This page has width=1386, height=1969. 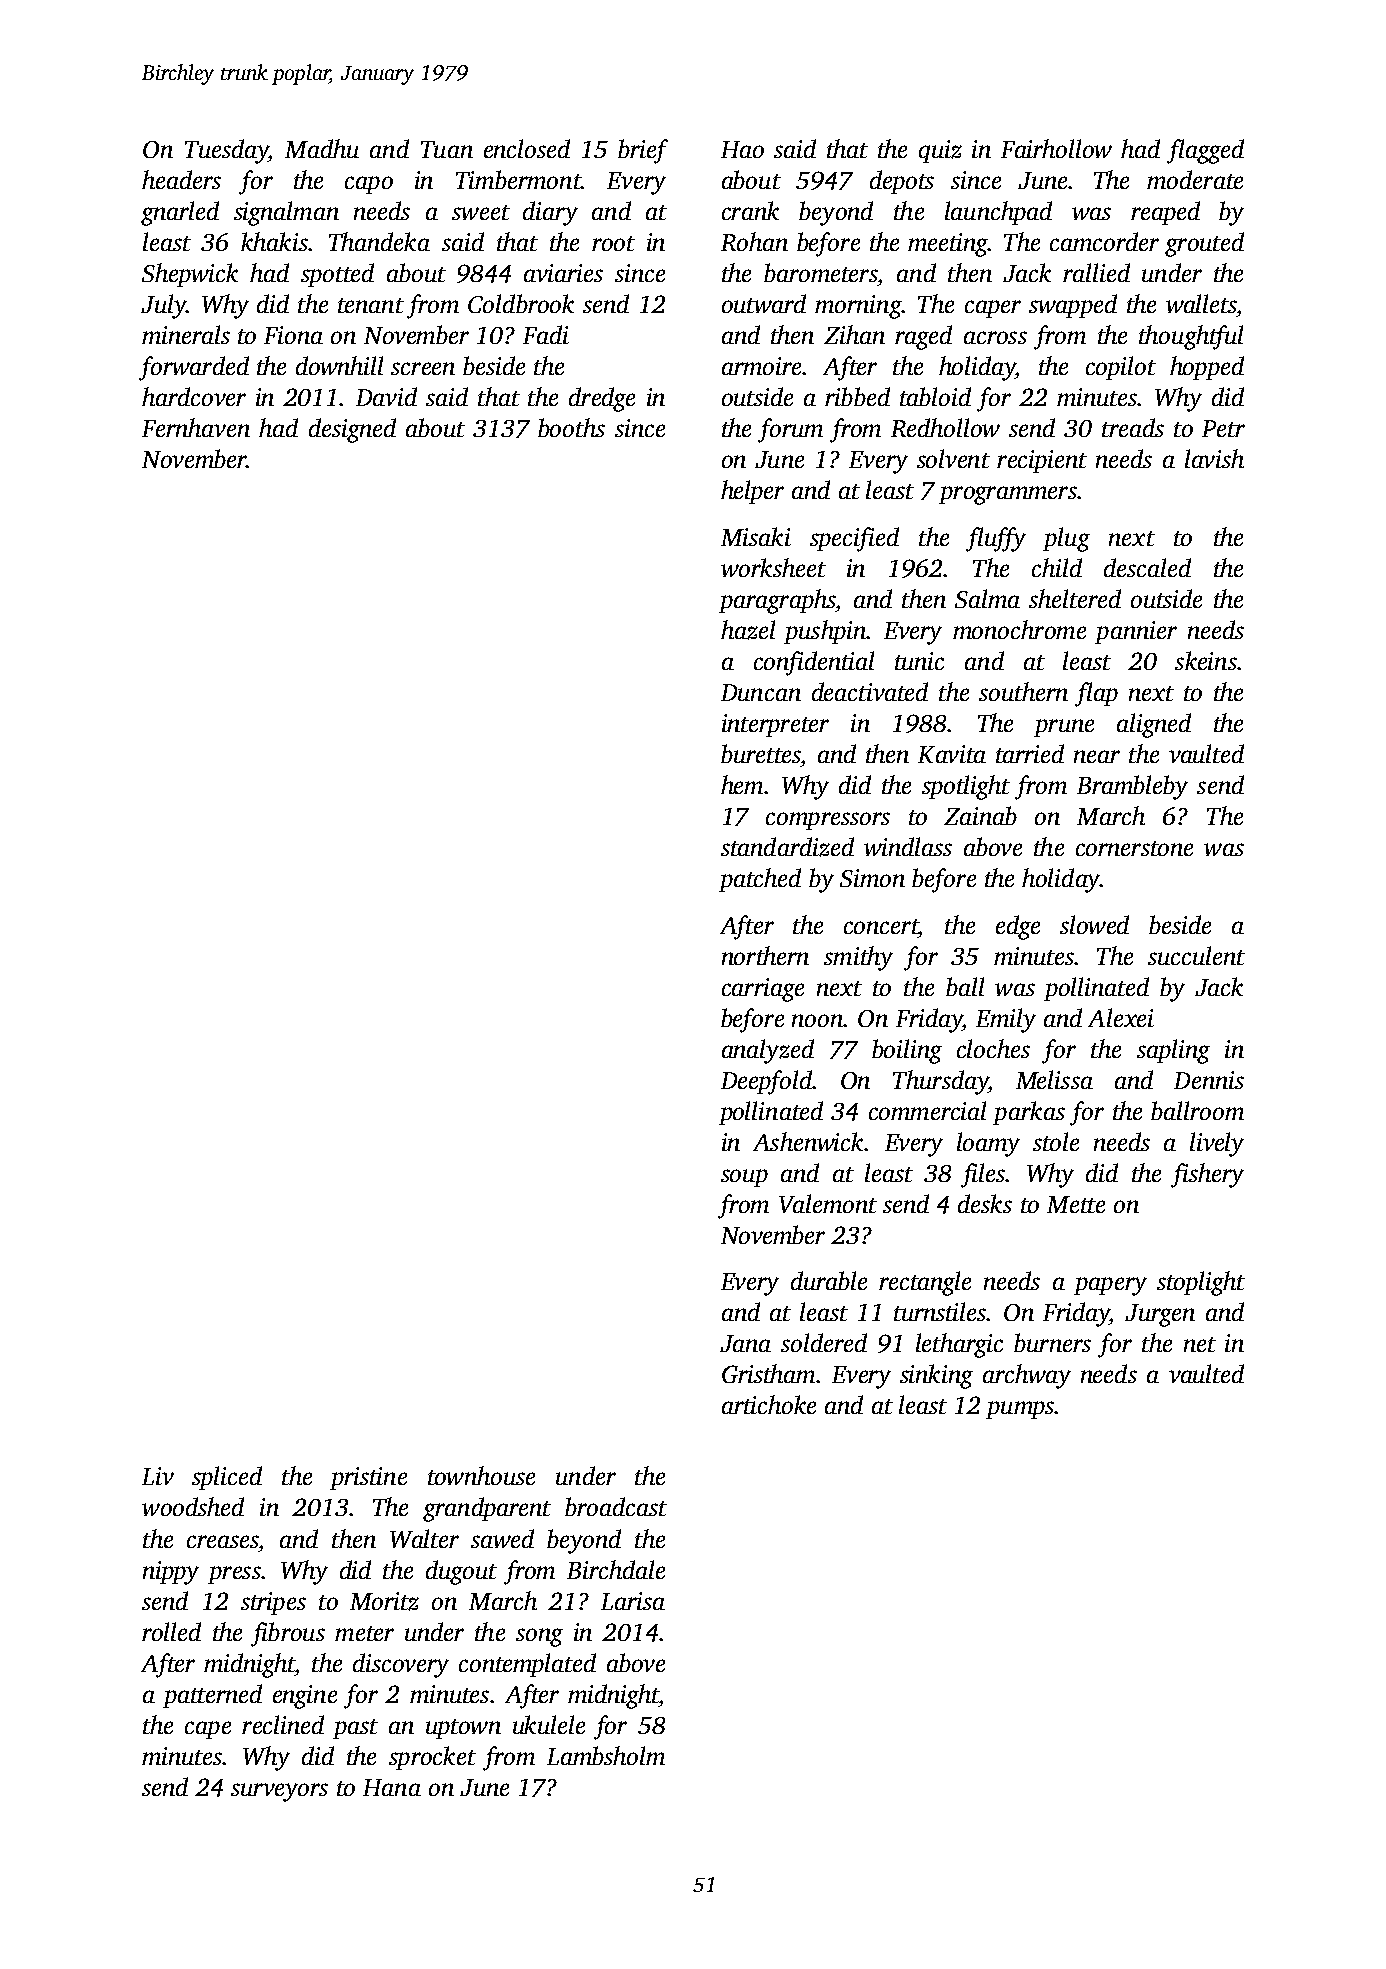 What do you see at coordinates (279, 1792) in the page?
I see `surveyors` at bounding box center [279, 1792].
